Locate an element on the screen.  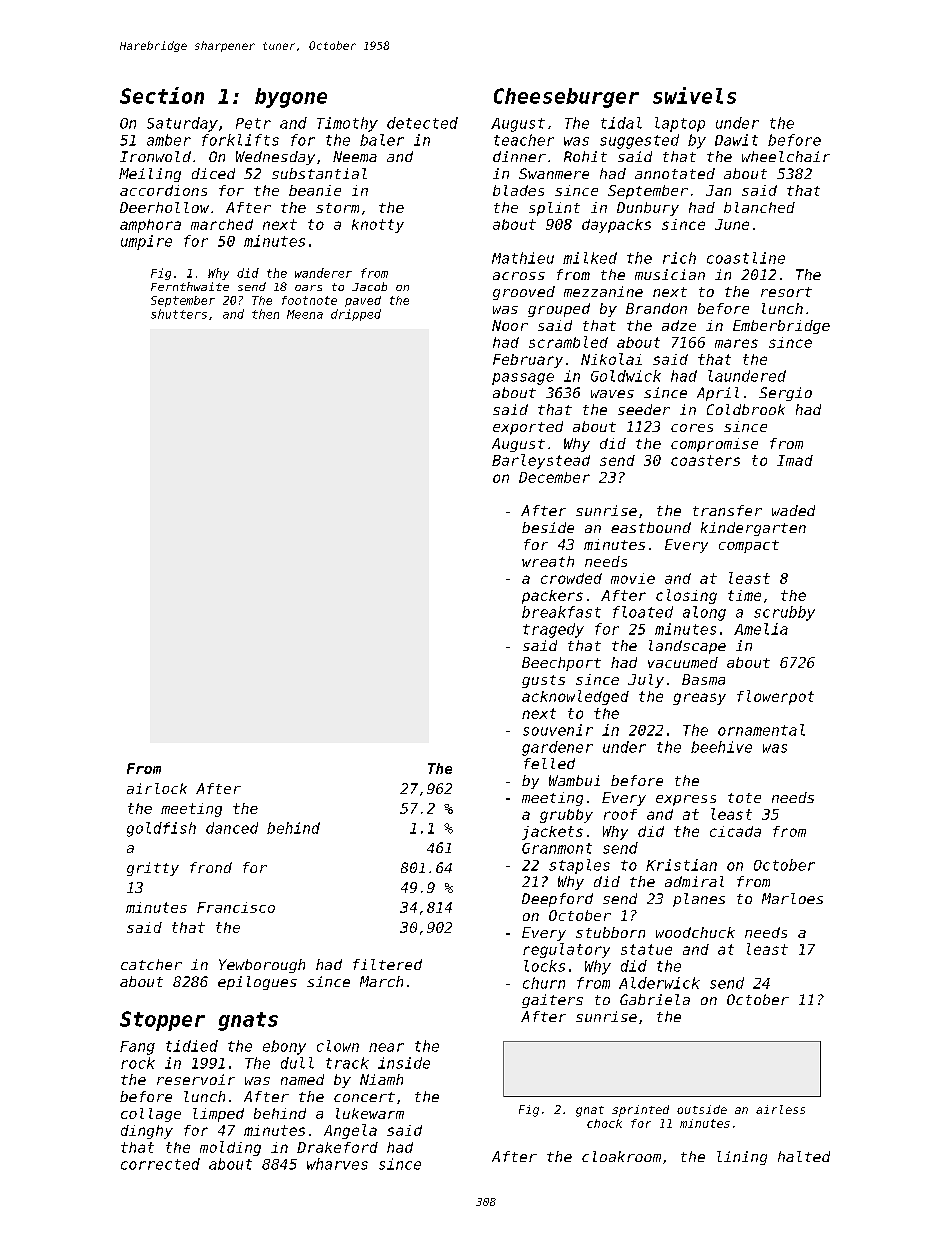
coastline is located at coordinates (746, 258).
